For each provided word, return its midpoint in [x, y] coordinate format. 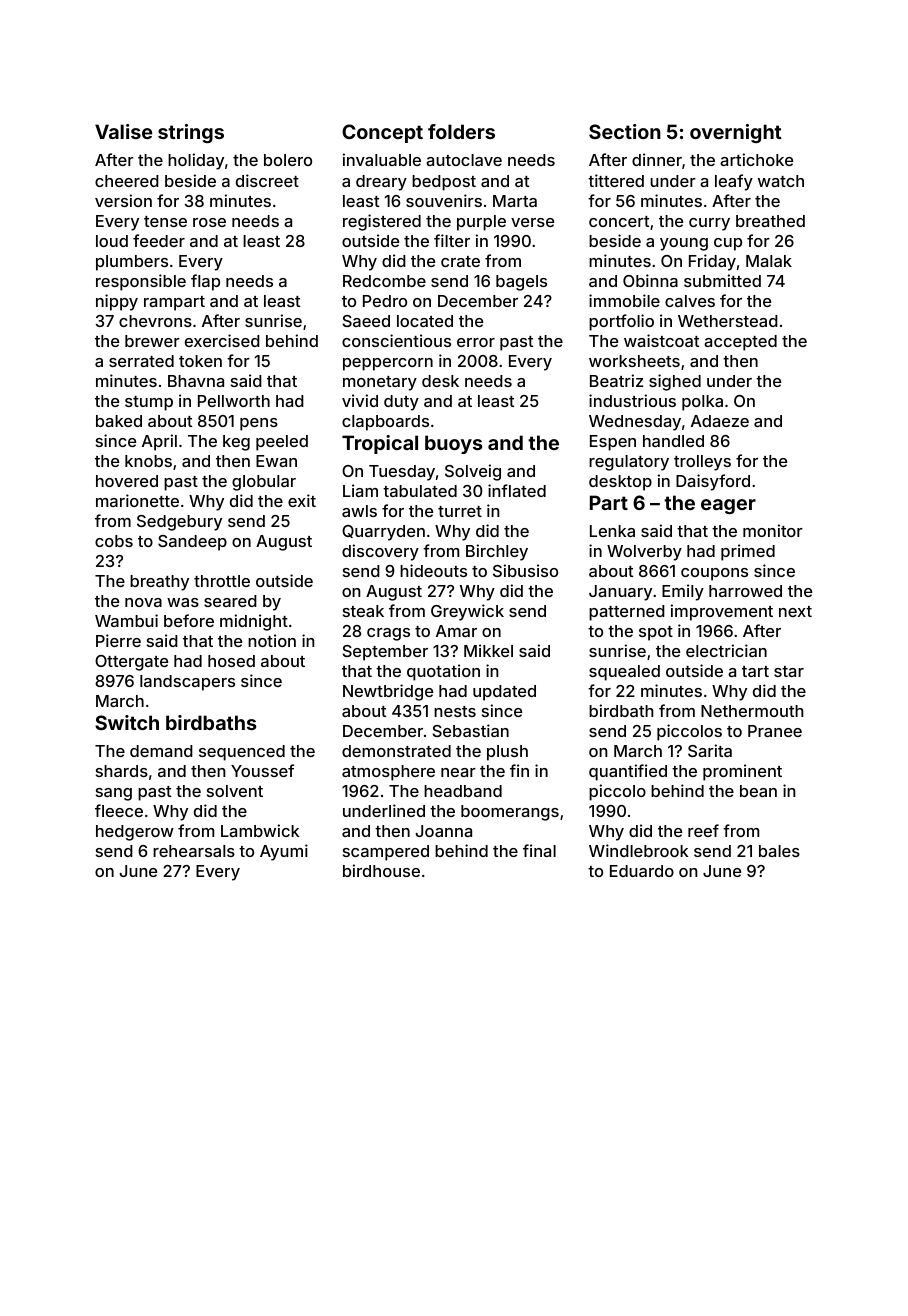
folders [461, 131]
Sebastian [470, 730]
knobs [148, 461]
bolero [288, 160]
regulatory [629, 463]
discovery [380, 552]
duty [401, 403]
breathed [770, 221]
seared [230, 601]
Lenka [612, 531]
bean [758, 791]
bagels [521, 283]
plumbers [132, 263]
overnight [736, 133]
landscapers [187, 683]
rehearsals [194, 851]
